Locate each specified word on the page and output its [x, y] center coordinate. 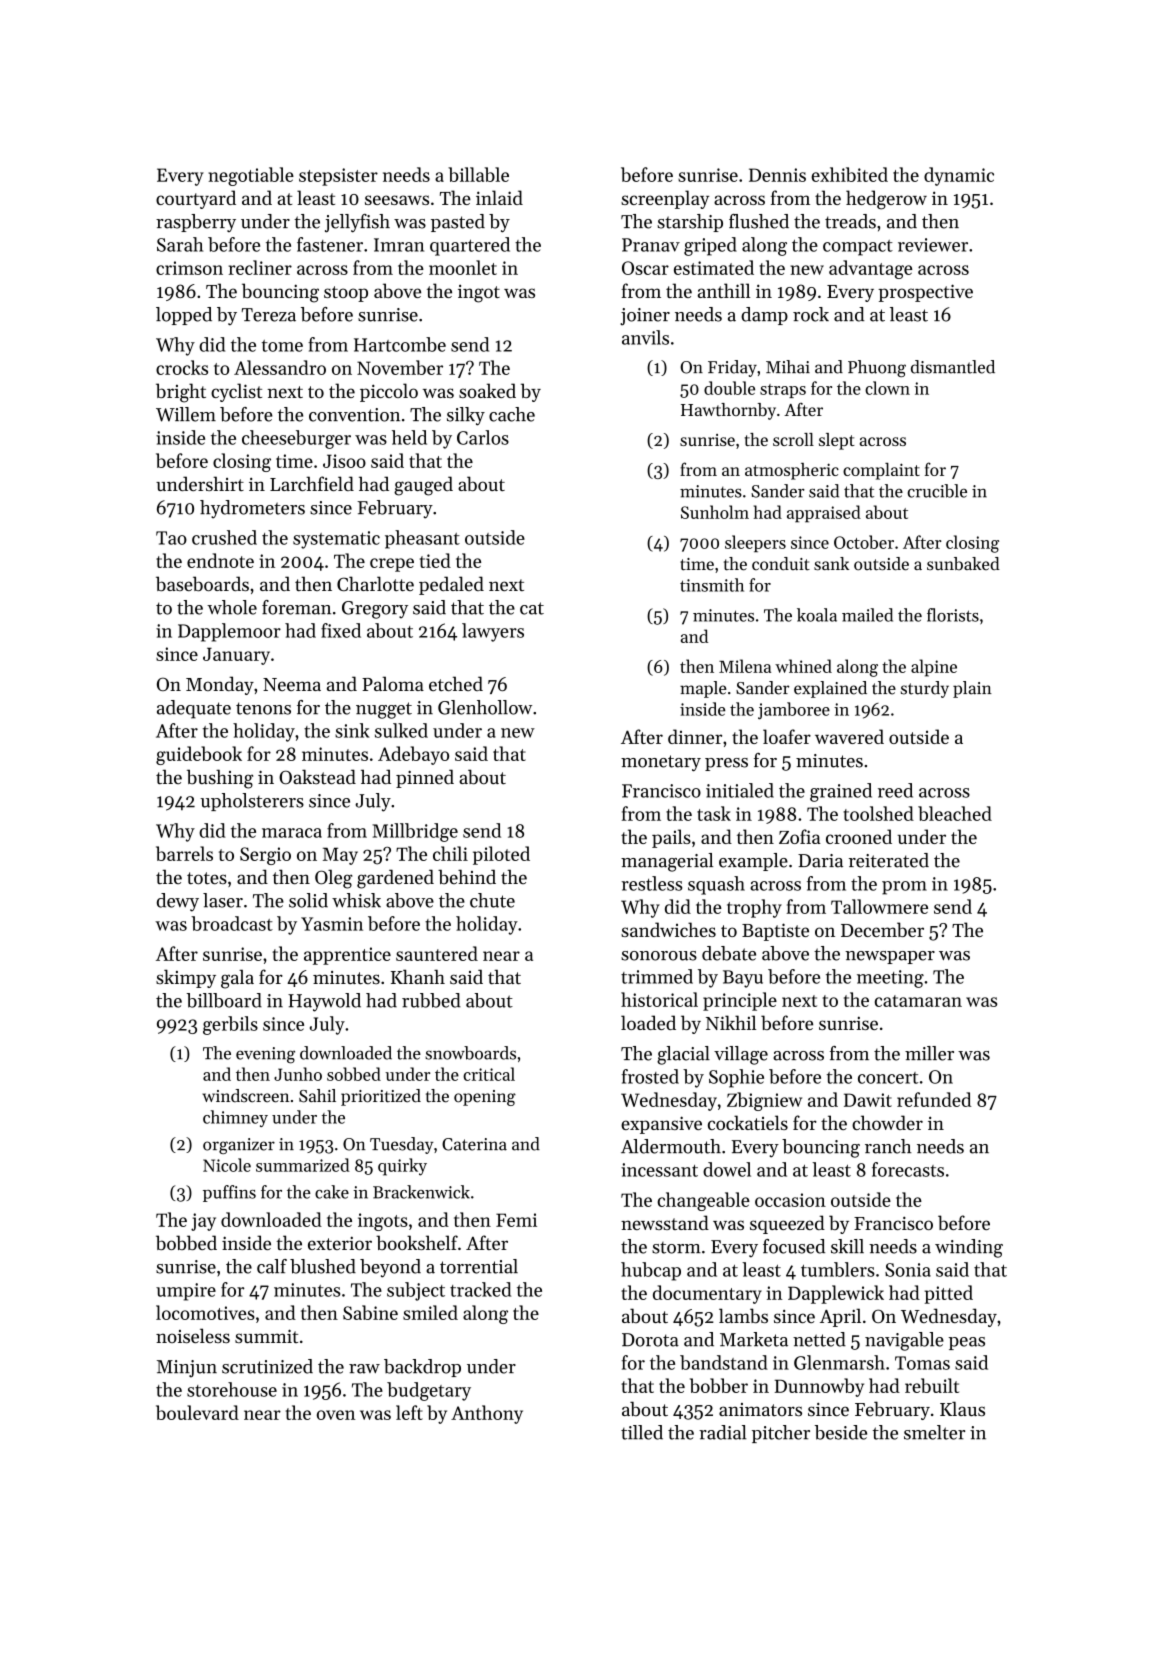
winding [969, 1248]
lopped [184, 316]
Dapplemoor [229, 632]
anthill [724, 290]
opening [485, 1098]
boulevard [197, 1412]
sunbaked [963, 564]
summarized [303, 1165]
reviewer [933, 245]
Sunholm [715, 512]
